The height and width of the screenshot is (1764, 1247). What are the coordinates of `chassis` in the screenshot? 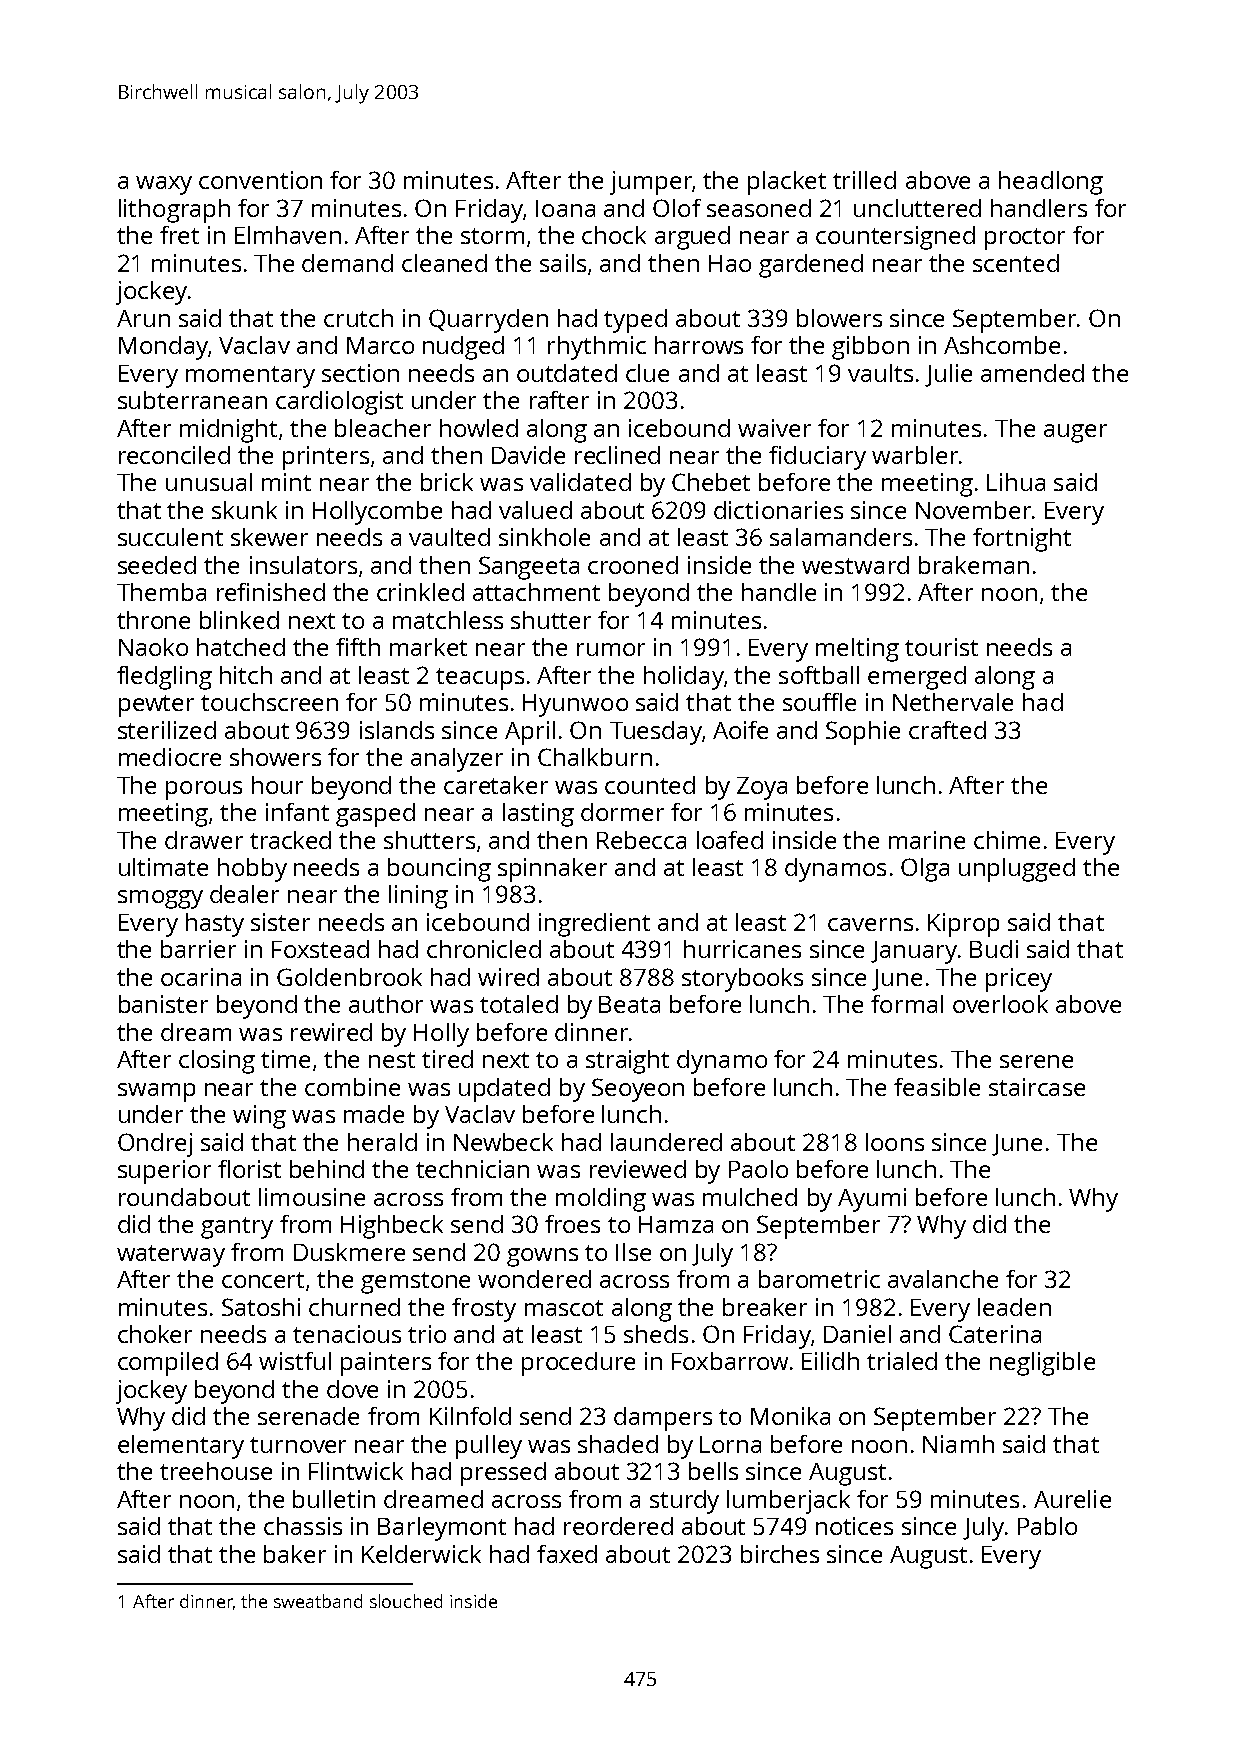 It's located at (303, 1526).
